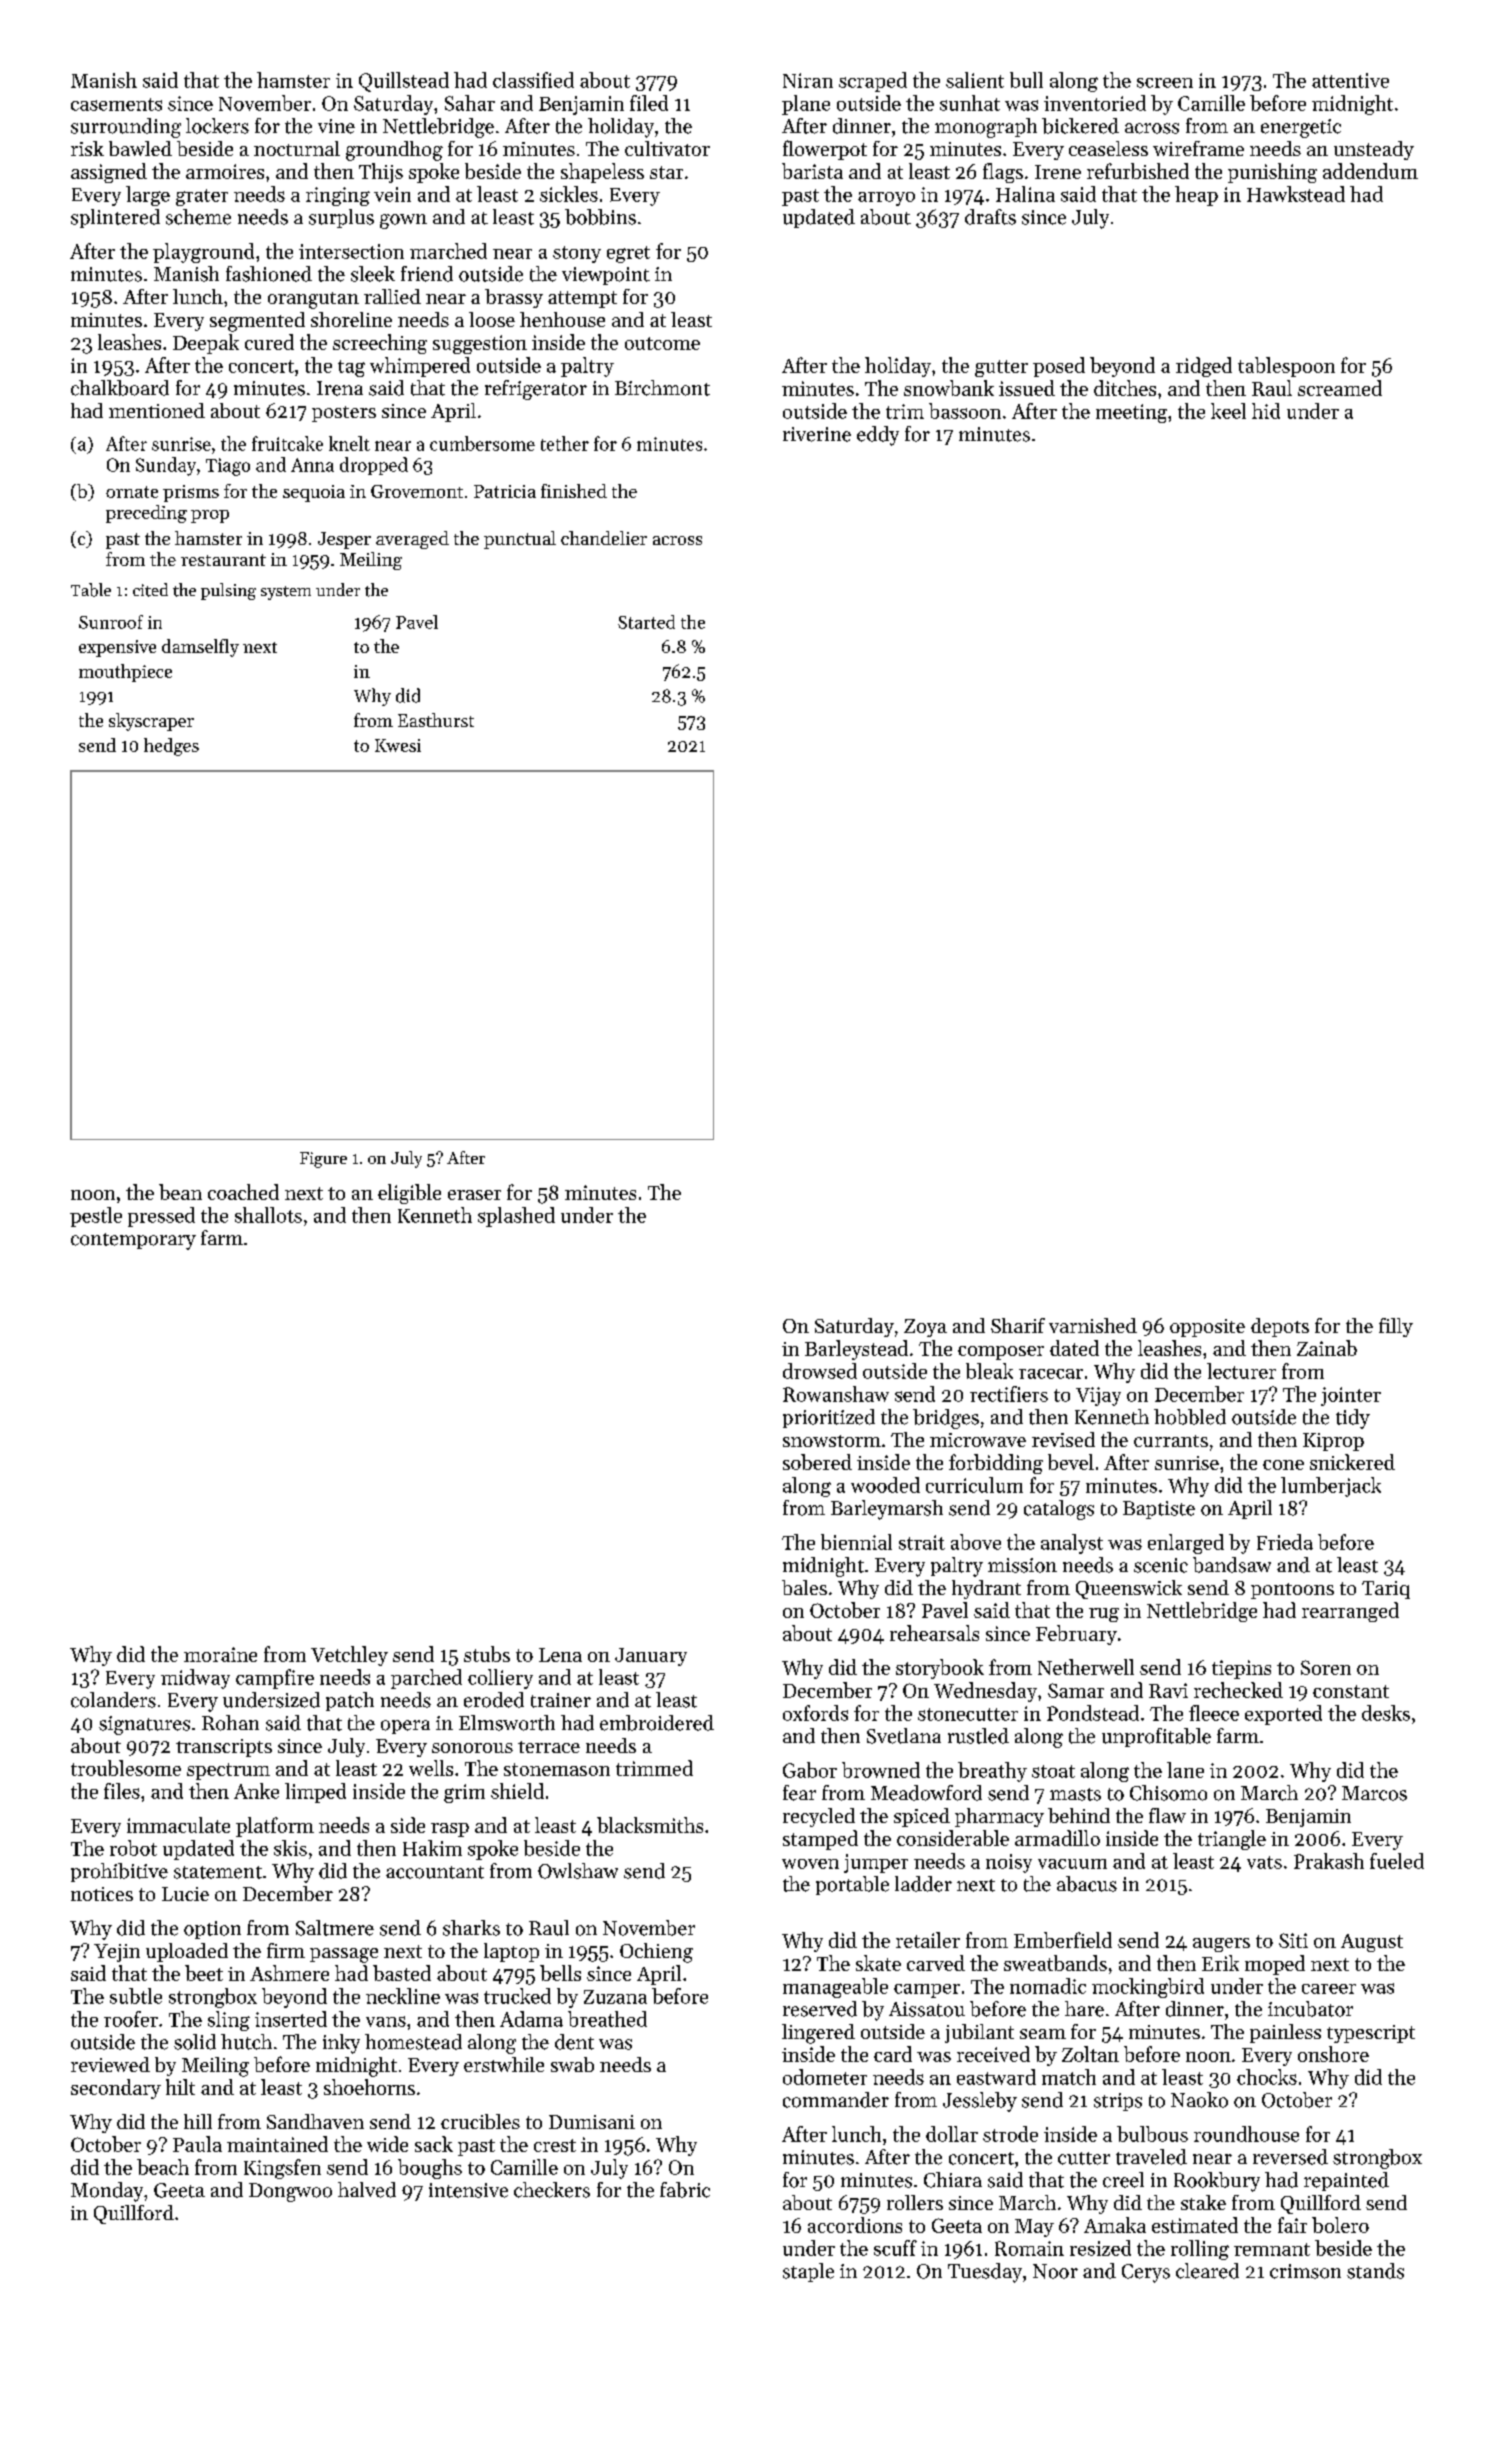 The image size is (1496, 2464). I want to click on chalkboard, so click(120, 388).
